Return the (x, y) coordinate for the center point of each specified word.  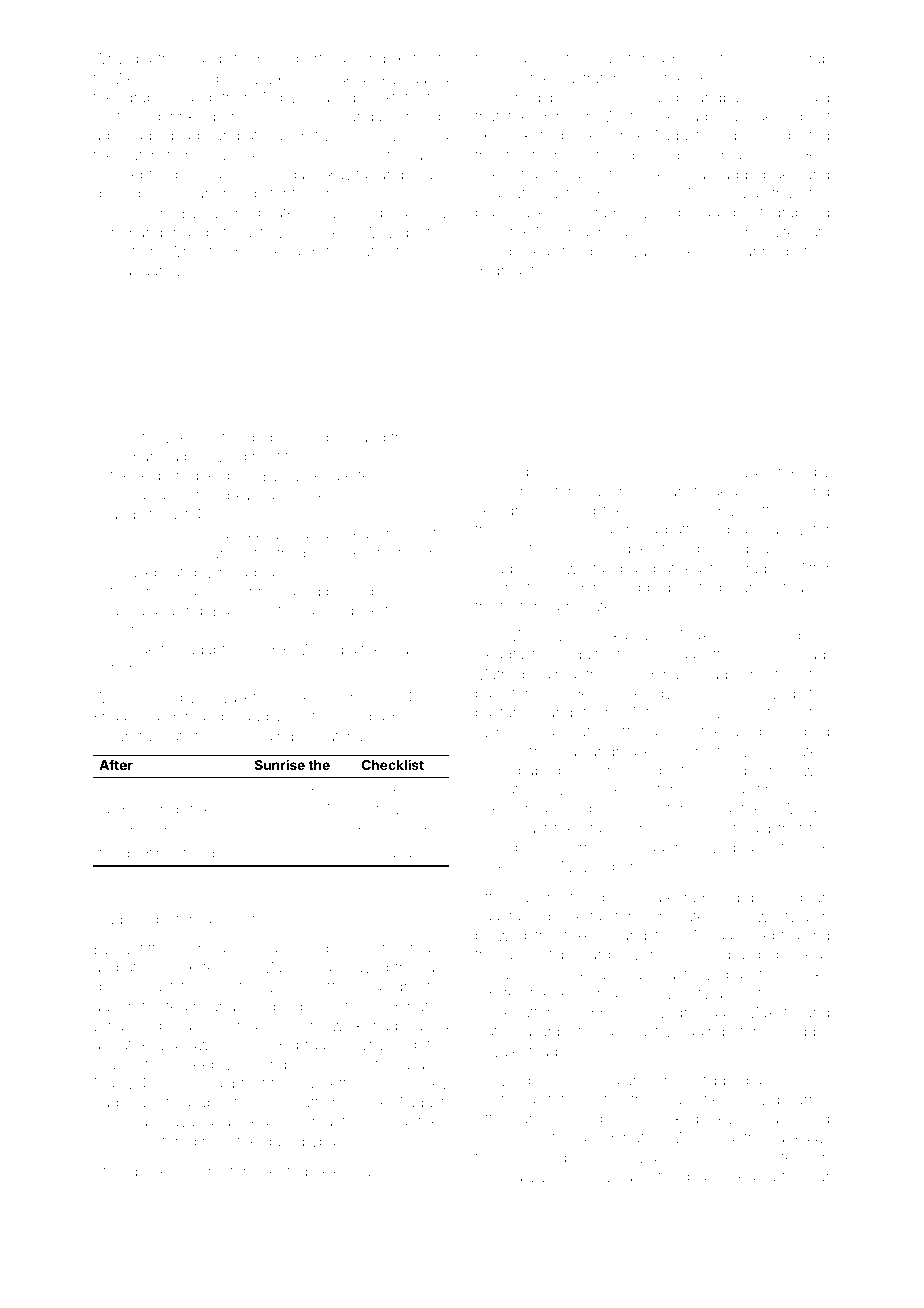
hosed (683, 251)
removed (705, 847)
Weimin (139, 78)
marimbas (602, 232)
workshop (509, 1139)
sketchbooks (559, 135)
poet (605, 254)
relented (280, 1171)
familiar (806, 1176)
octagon (420, 951)
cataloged (239, 439)
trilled (198, 853)
